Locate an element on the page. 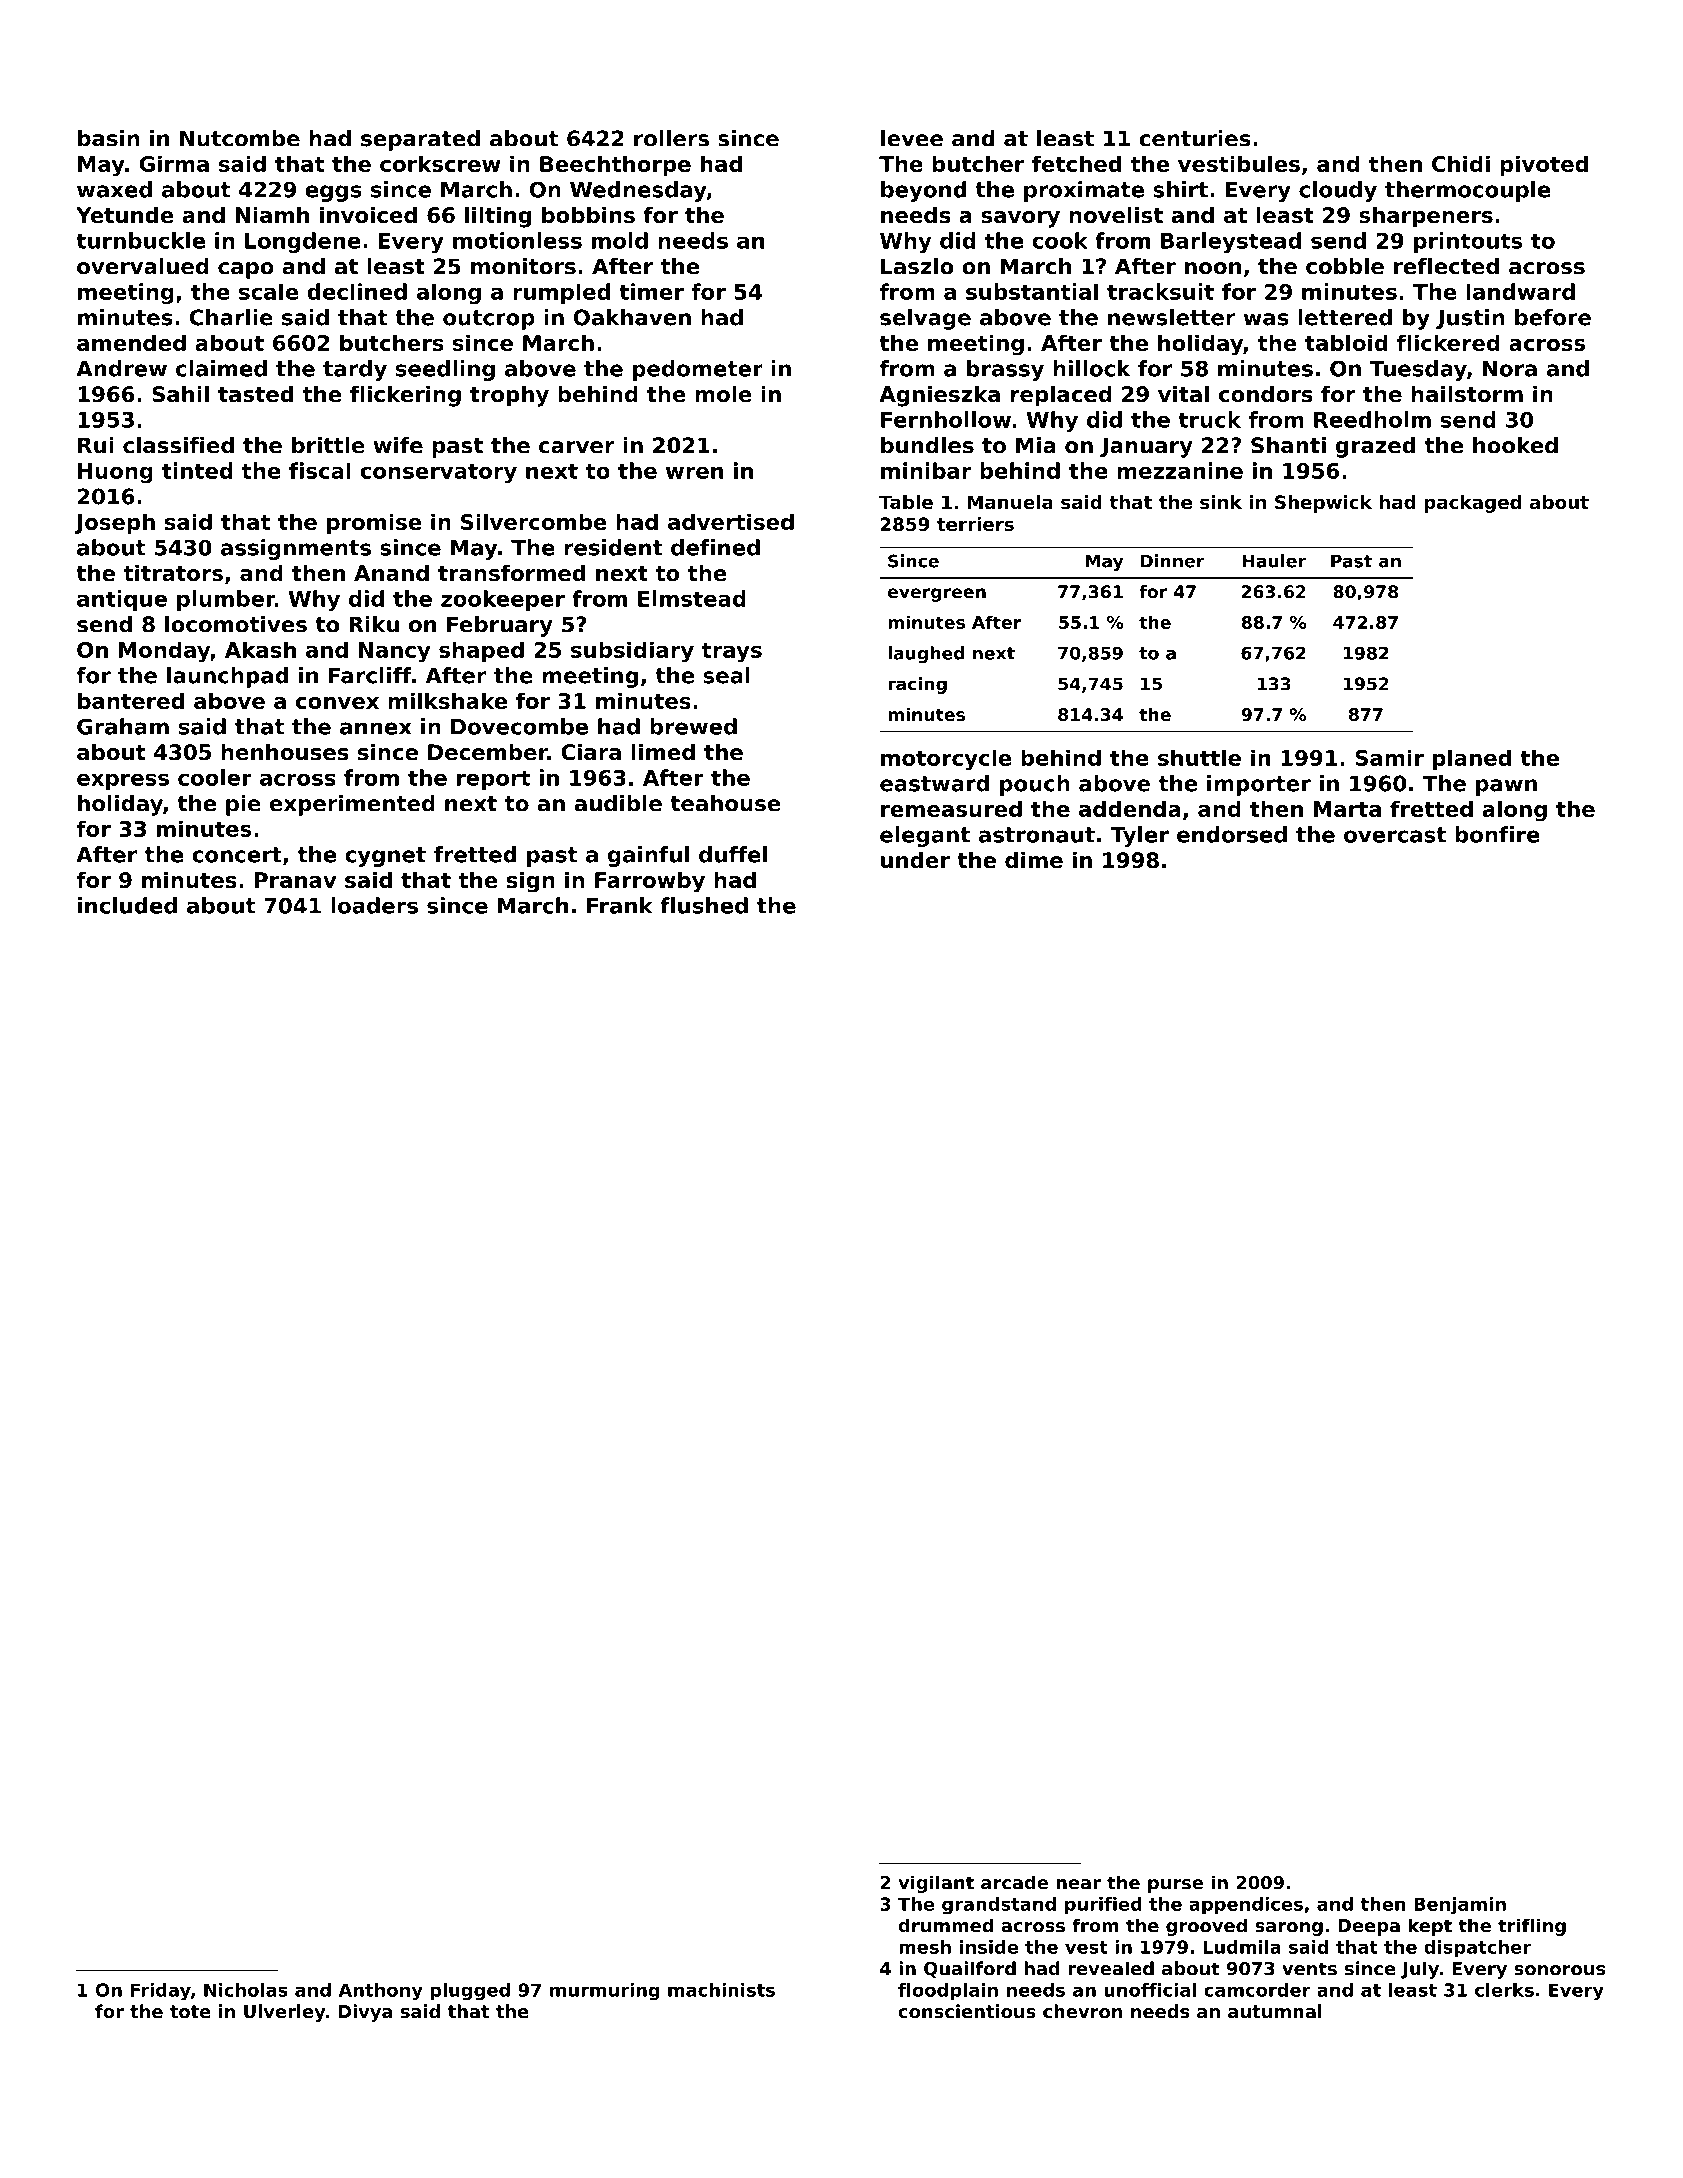 This page has width=1683, height=2178. substantial is located at coordinates (1032, 291).
